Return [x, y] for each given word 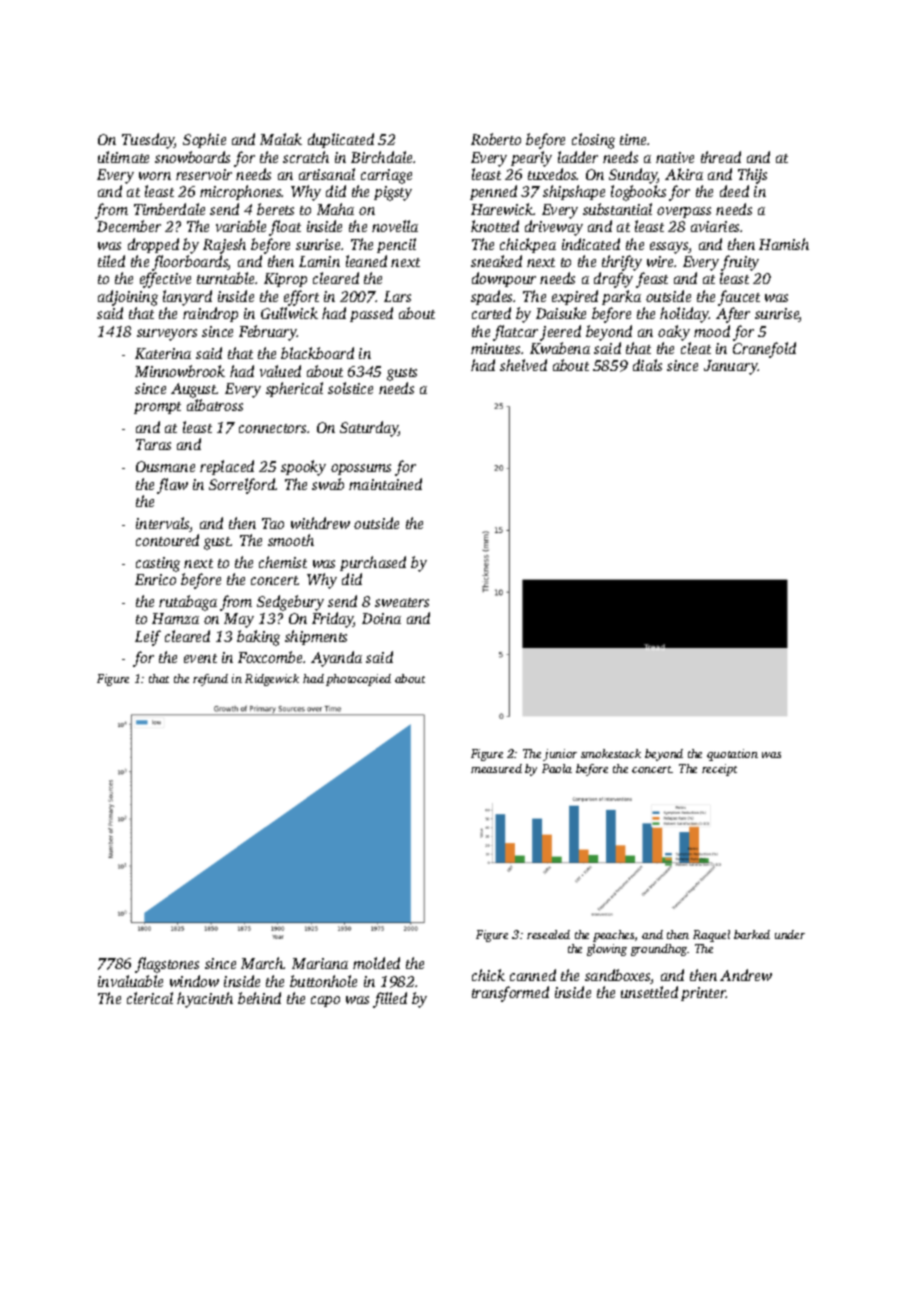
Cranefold [764, 350]
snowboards [192, 157]
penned [493, 192]
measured [496, 768]
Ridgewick [272, 680]
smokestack [611, 753]
